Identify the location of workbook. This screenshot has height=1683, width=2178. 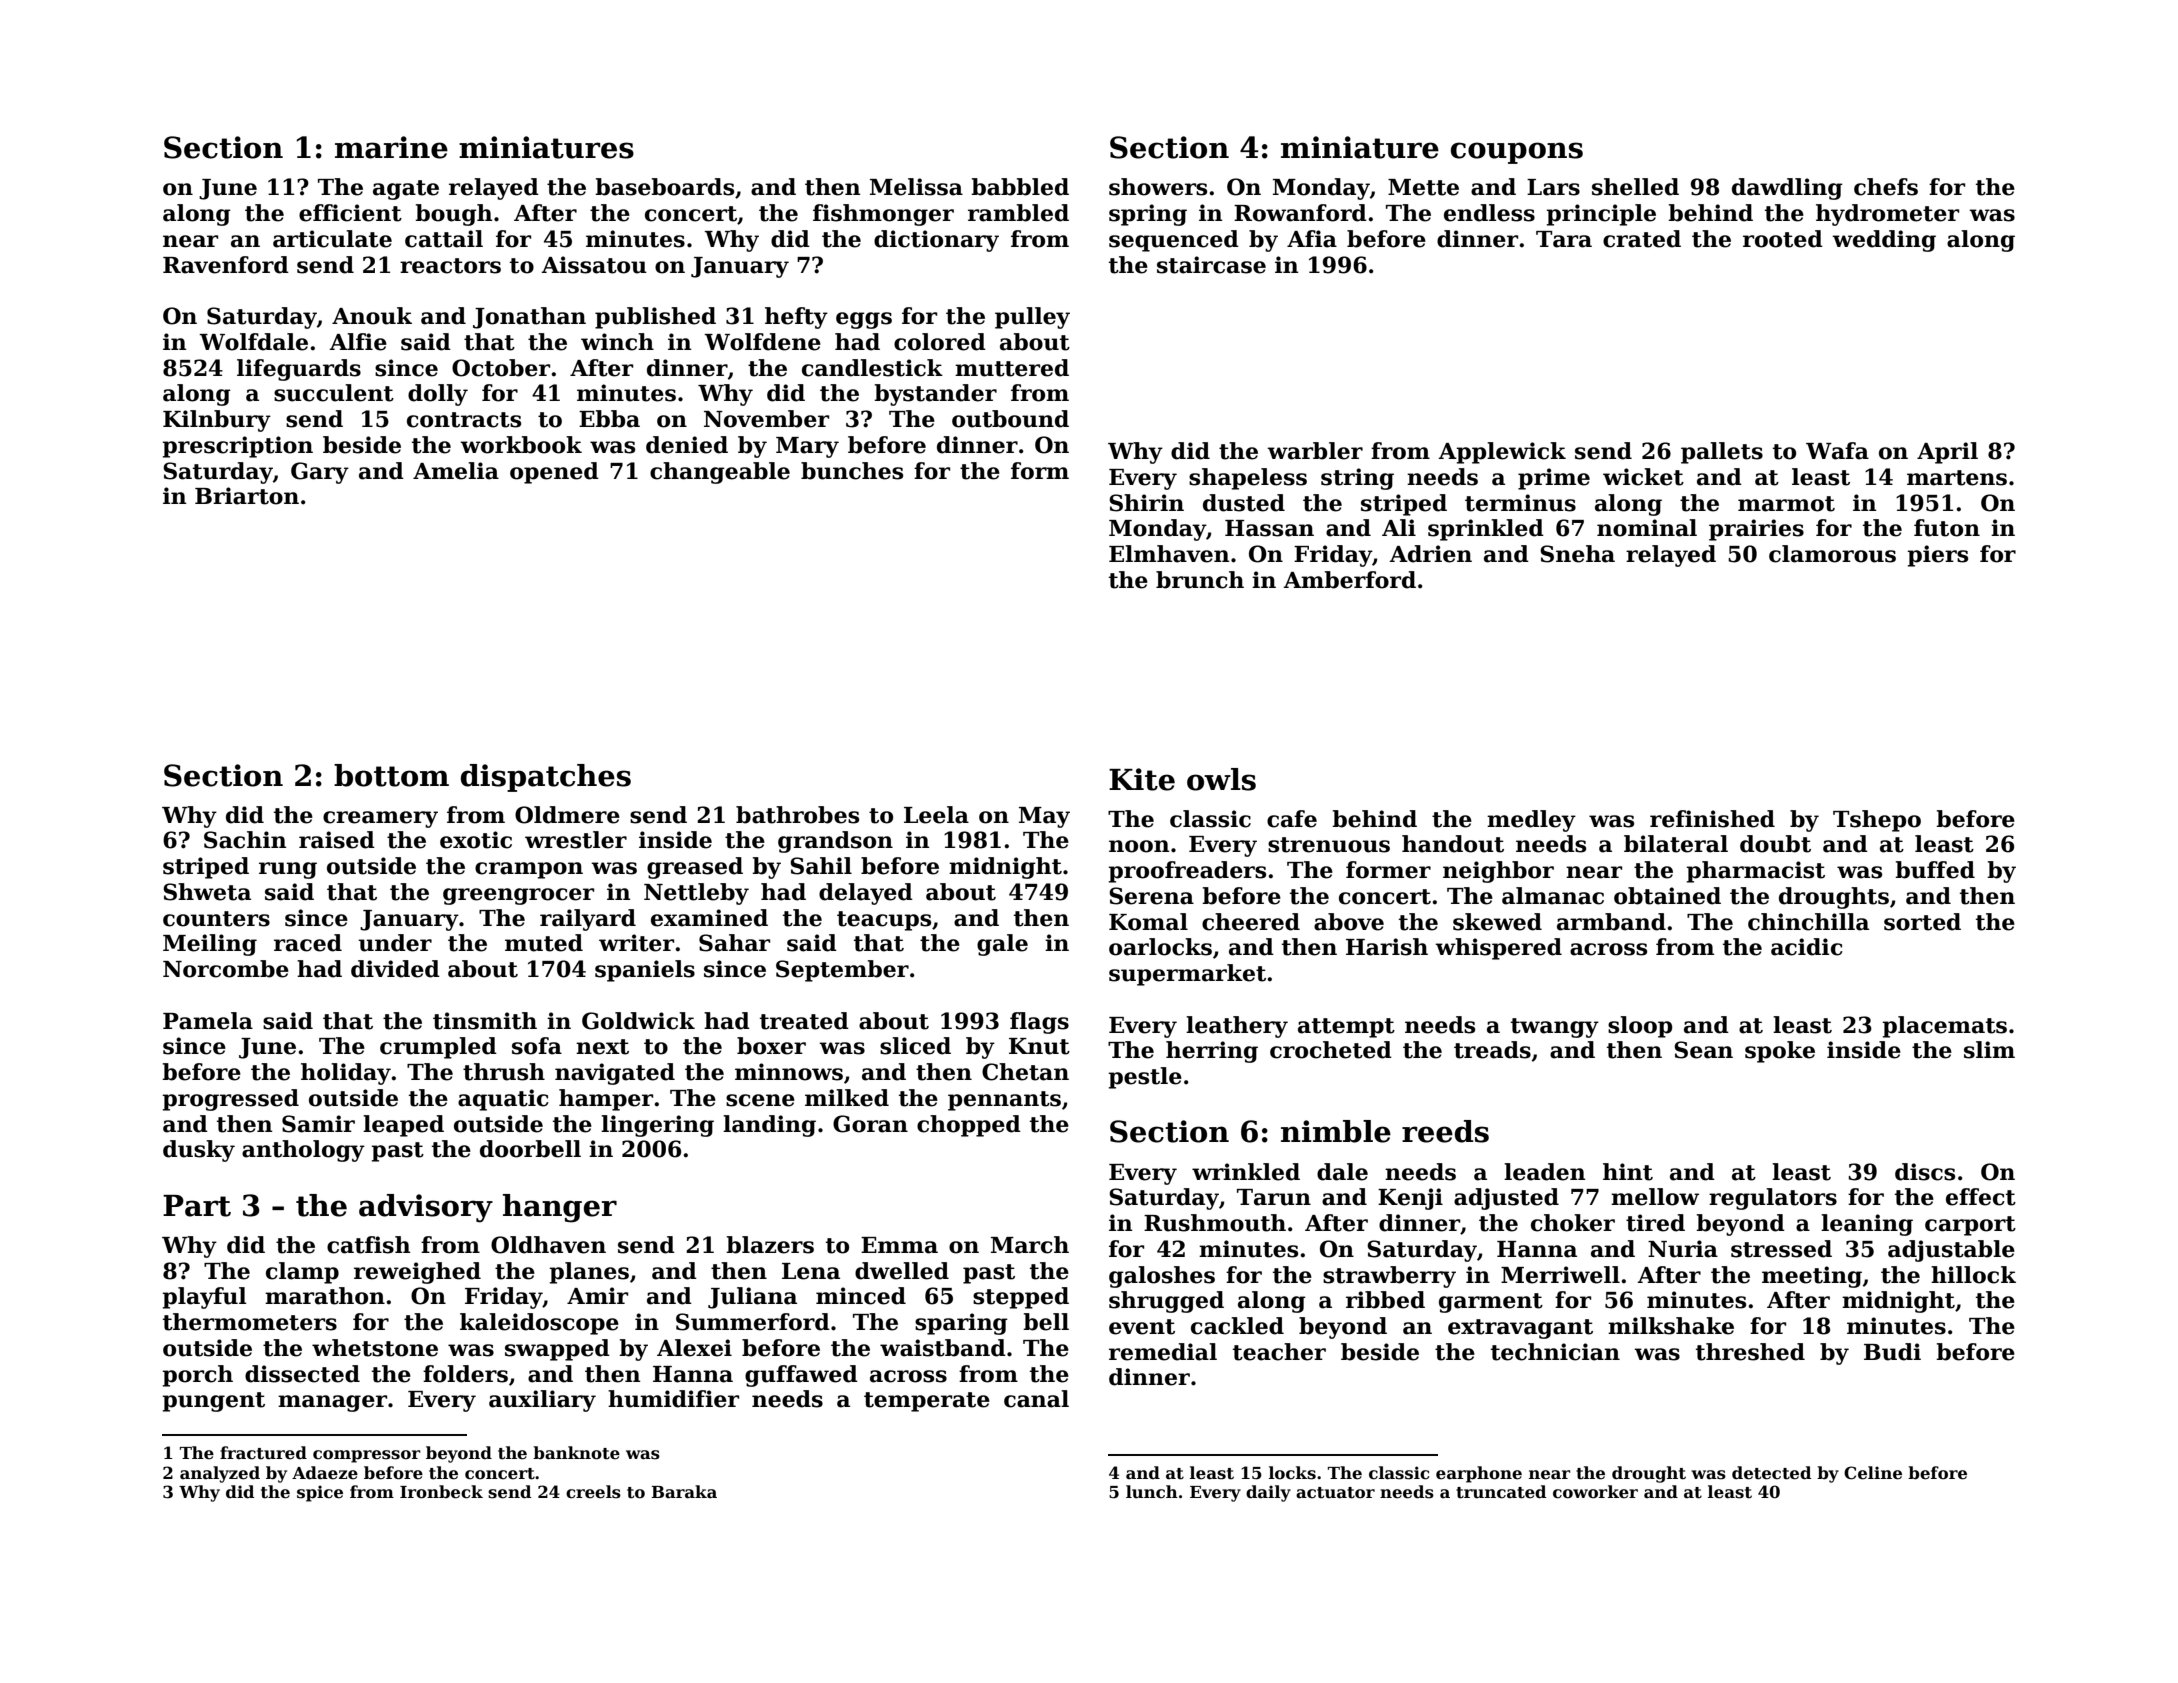
(521, 445).
